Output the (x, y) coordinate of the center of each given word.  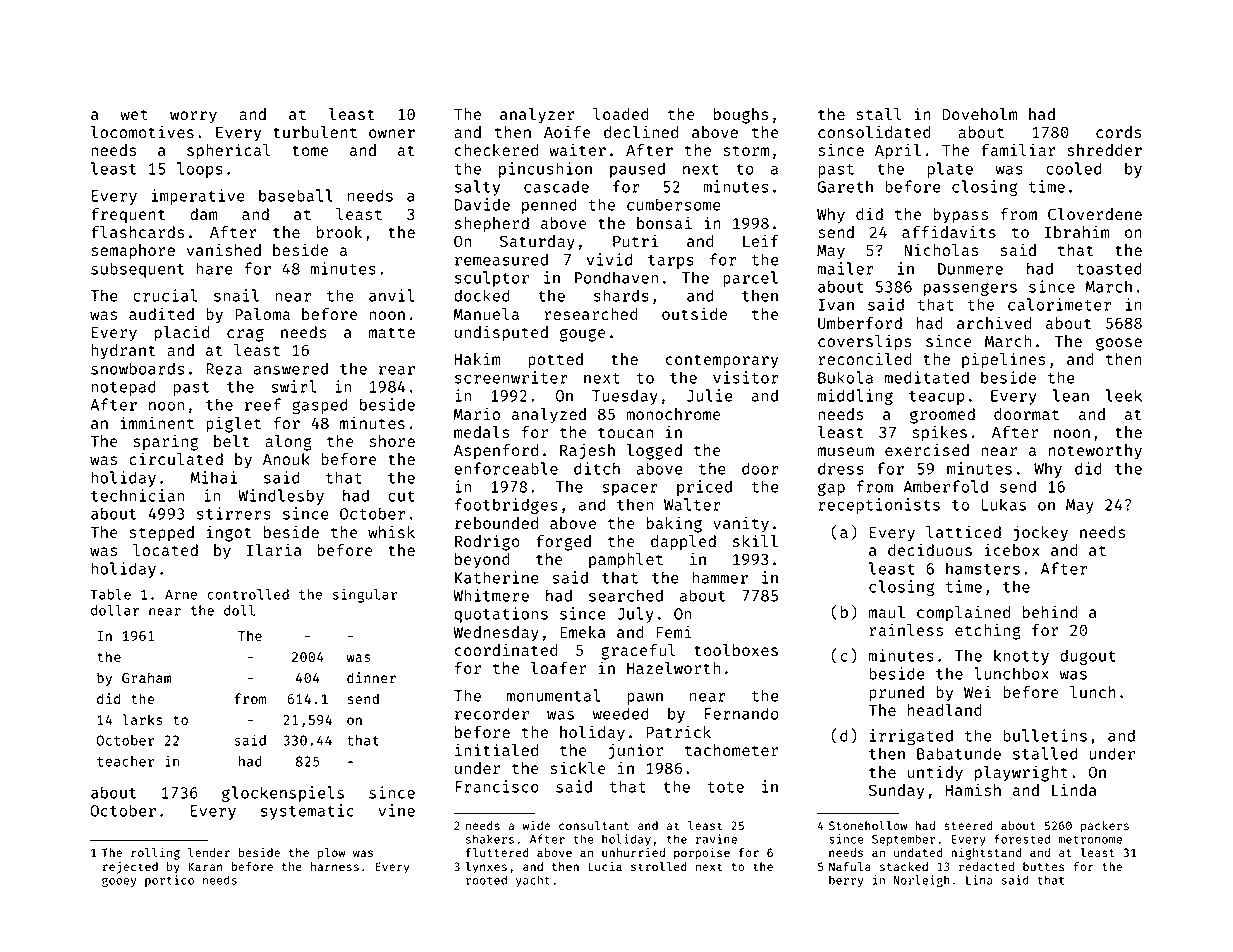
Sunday (896, 792)
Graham (147, 677)
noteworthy (1095, 452)
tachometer (732, 750)
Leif (761, 240)
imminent (157, 422)
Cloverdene (1095, 214)
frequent (128, 216)
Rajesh (587, 451)
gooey (119, 882)
